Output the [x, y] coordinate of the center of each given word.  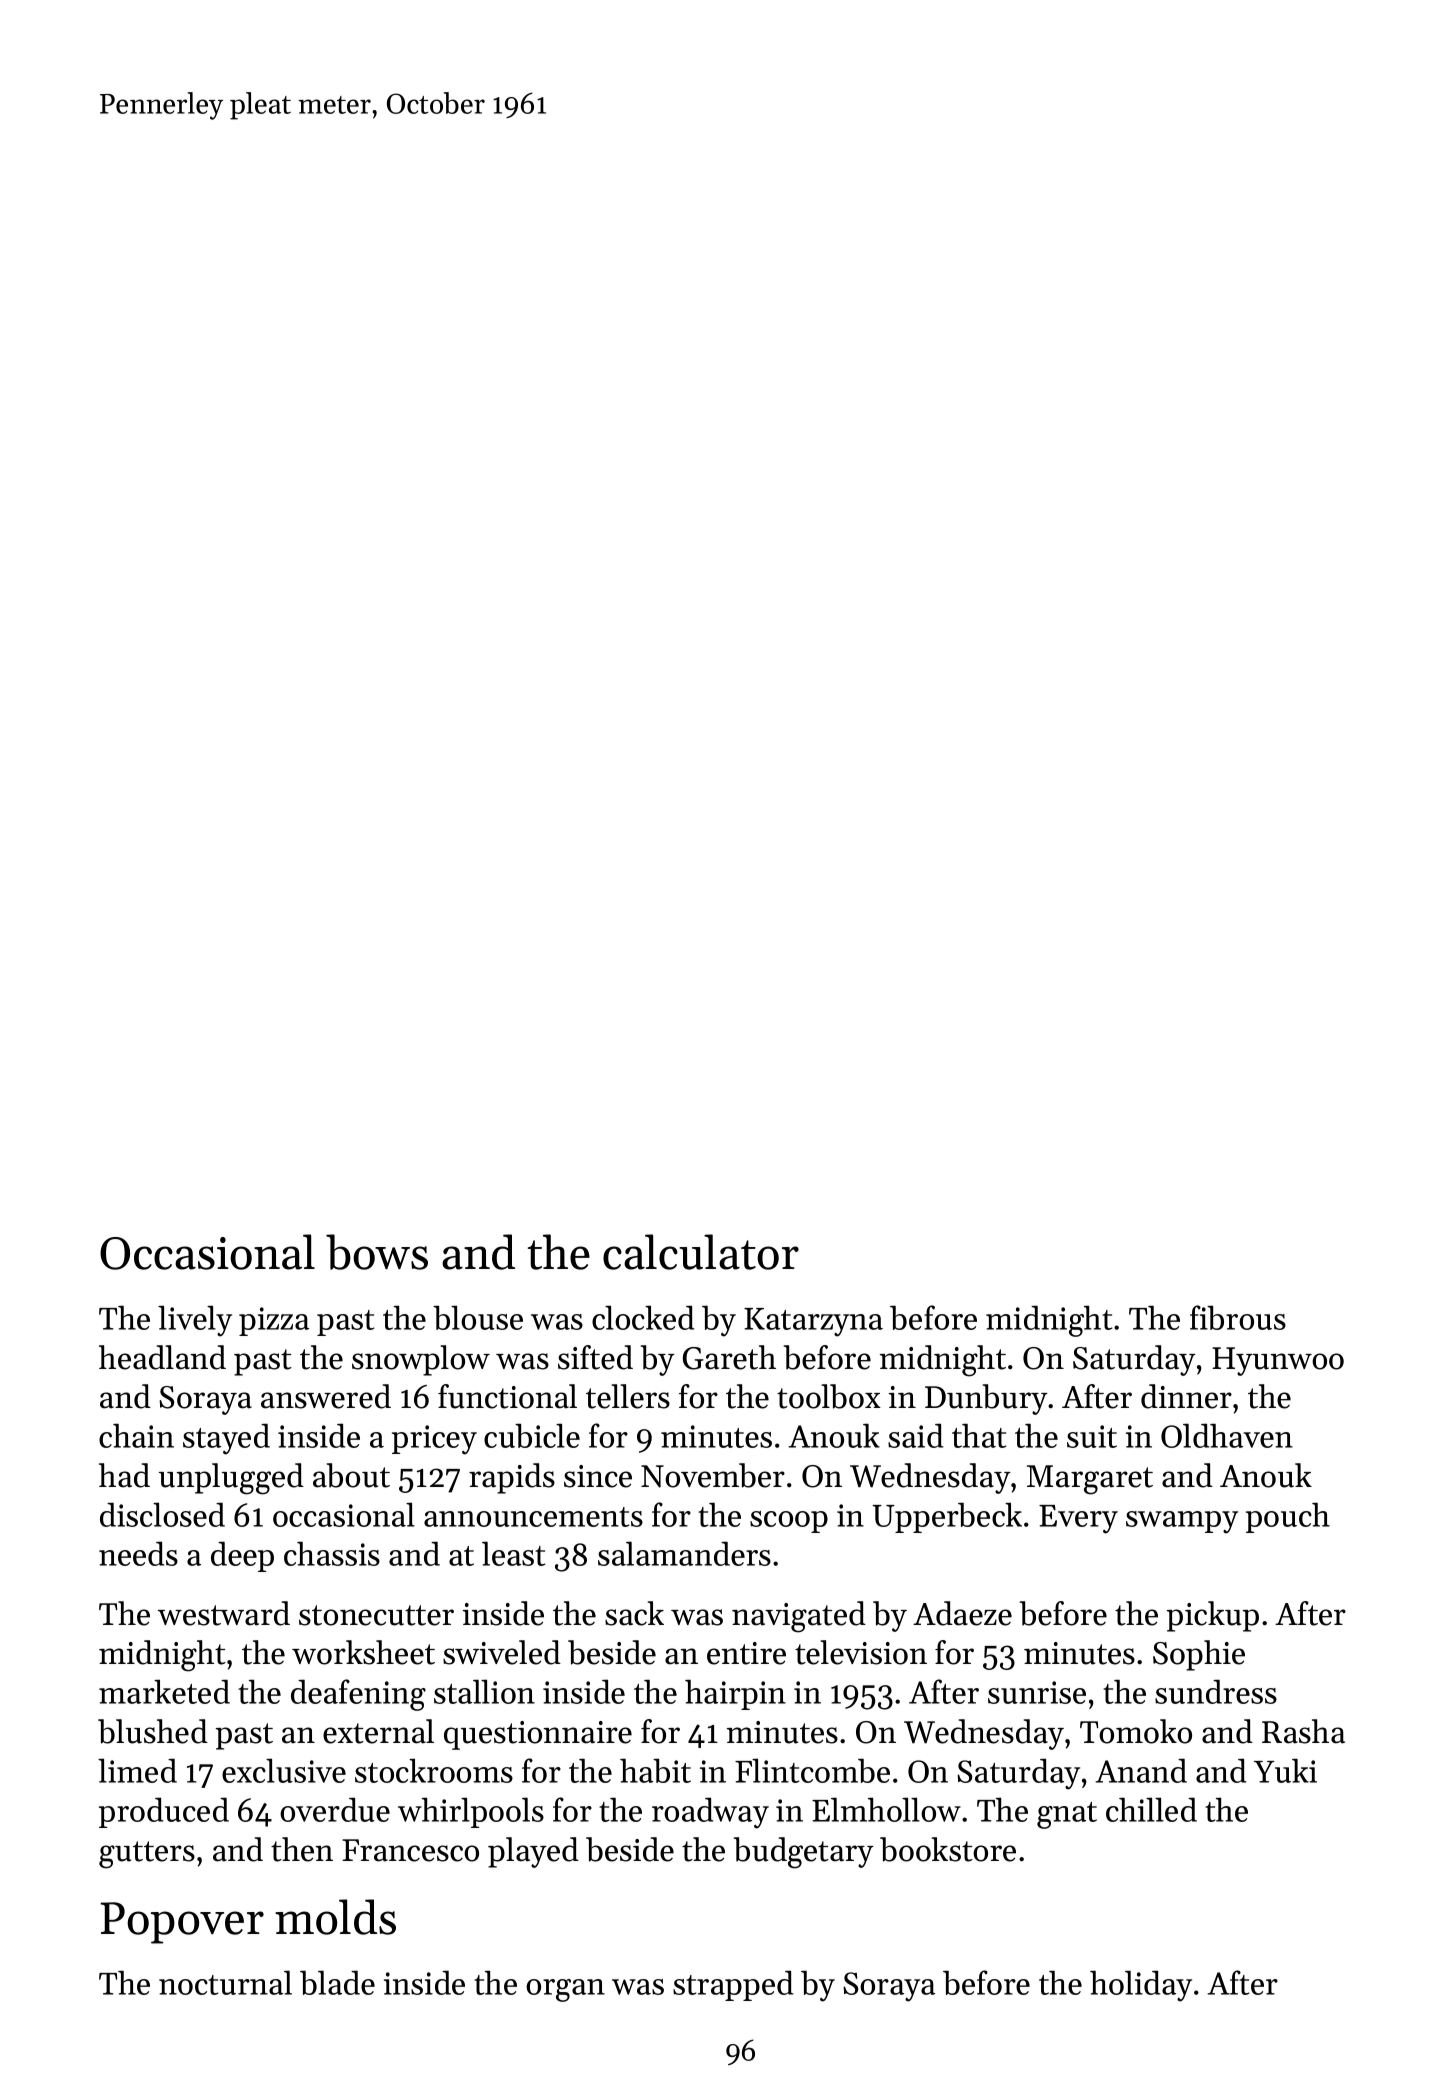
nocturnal [225, 1982]
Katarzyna [813, 1322]
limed [137, 1770]
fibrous [1238, 1317]
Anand [1141, 1770]
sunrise [1037, 1692]
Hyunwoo [1278, 1361]
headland [162, 1357]
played [533, 1852]
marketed [164, 1691]
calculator [701, 1252]
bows [377, 1252]
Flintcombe [812, 1770]
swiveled [502, 1652]
